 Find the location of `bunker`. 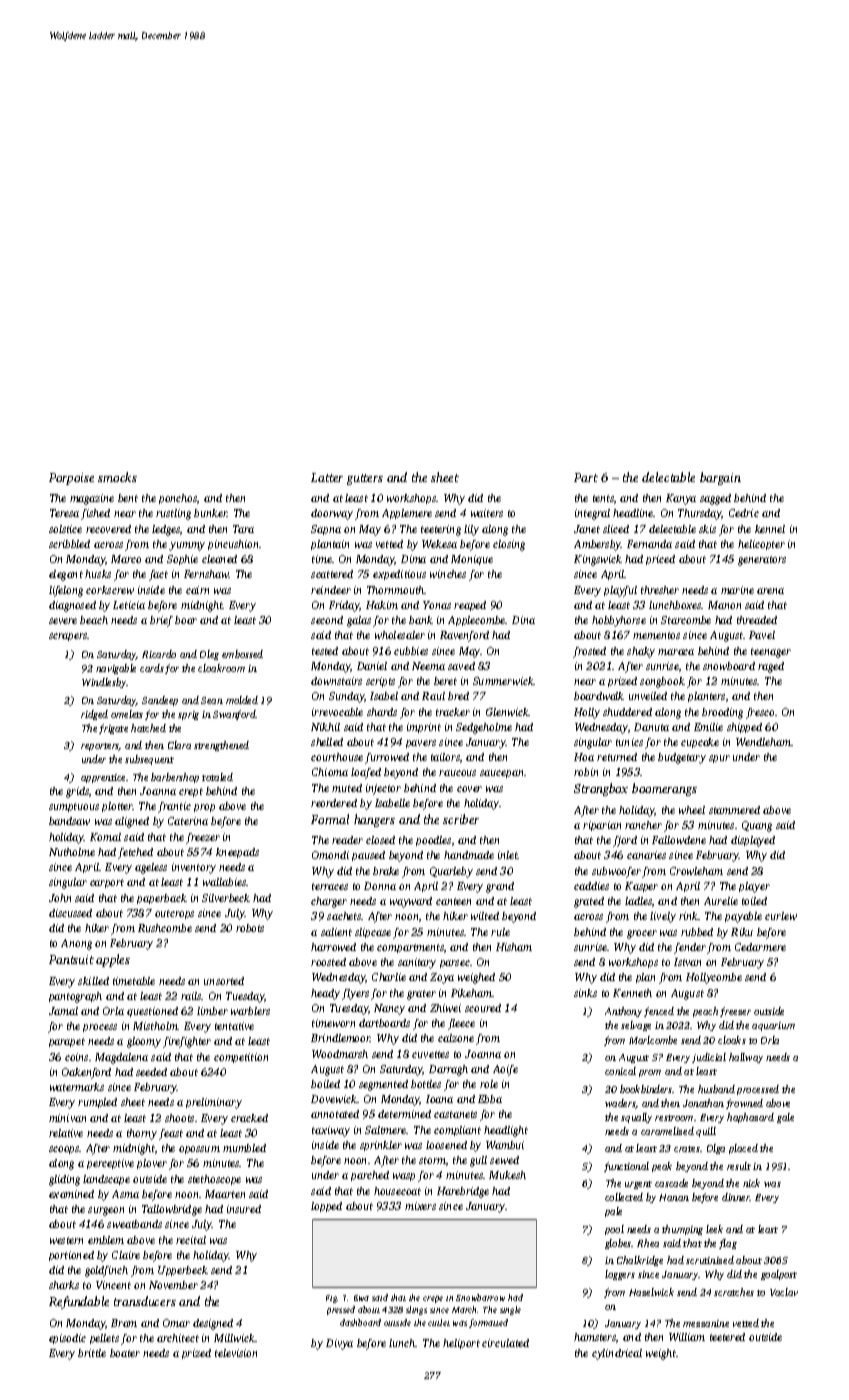

bunker is located at coordinates (210, 513).
